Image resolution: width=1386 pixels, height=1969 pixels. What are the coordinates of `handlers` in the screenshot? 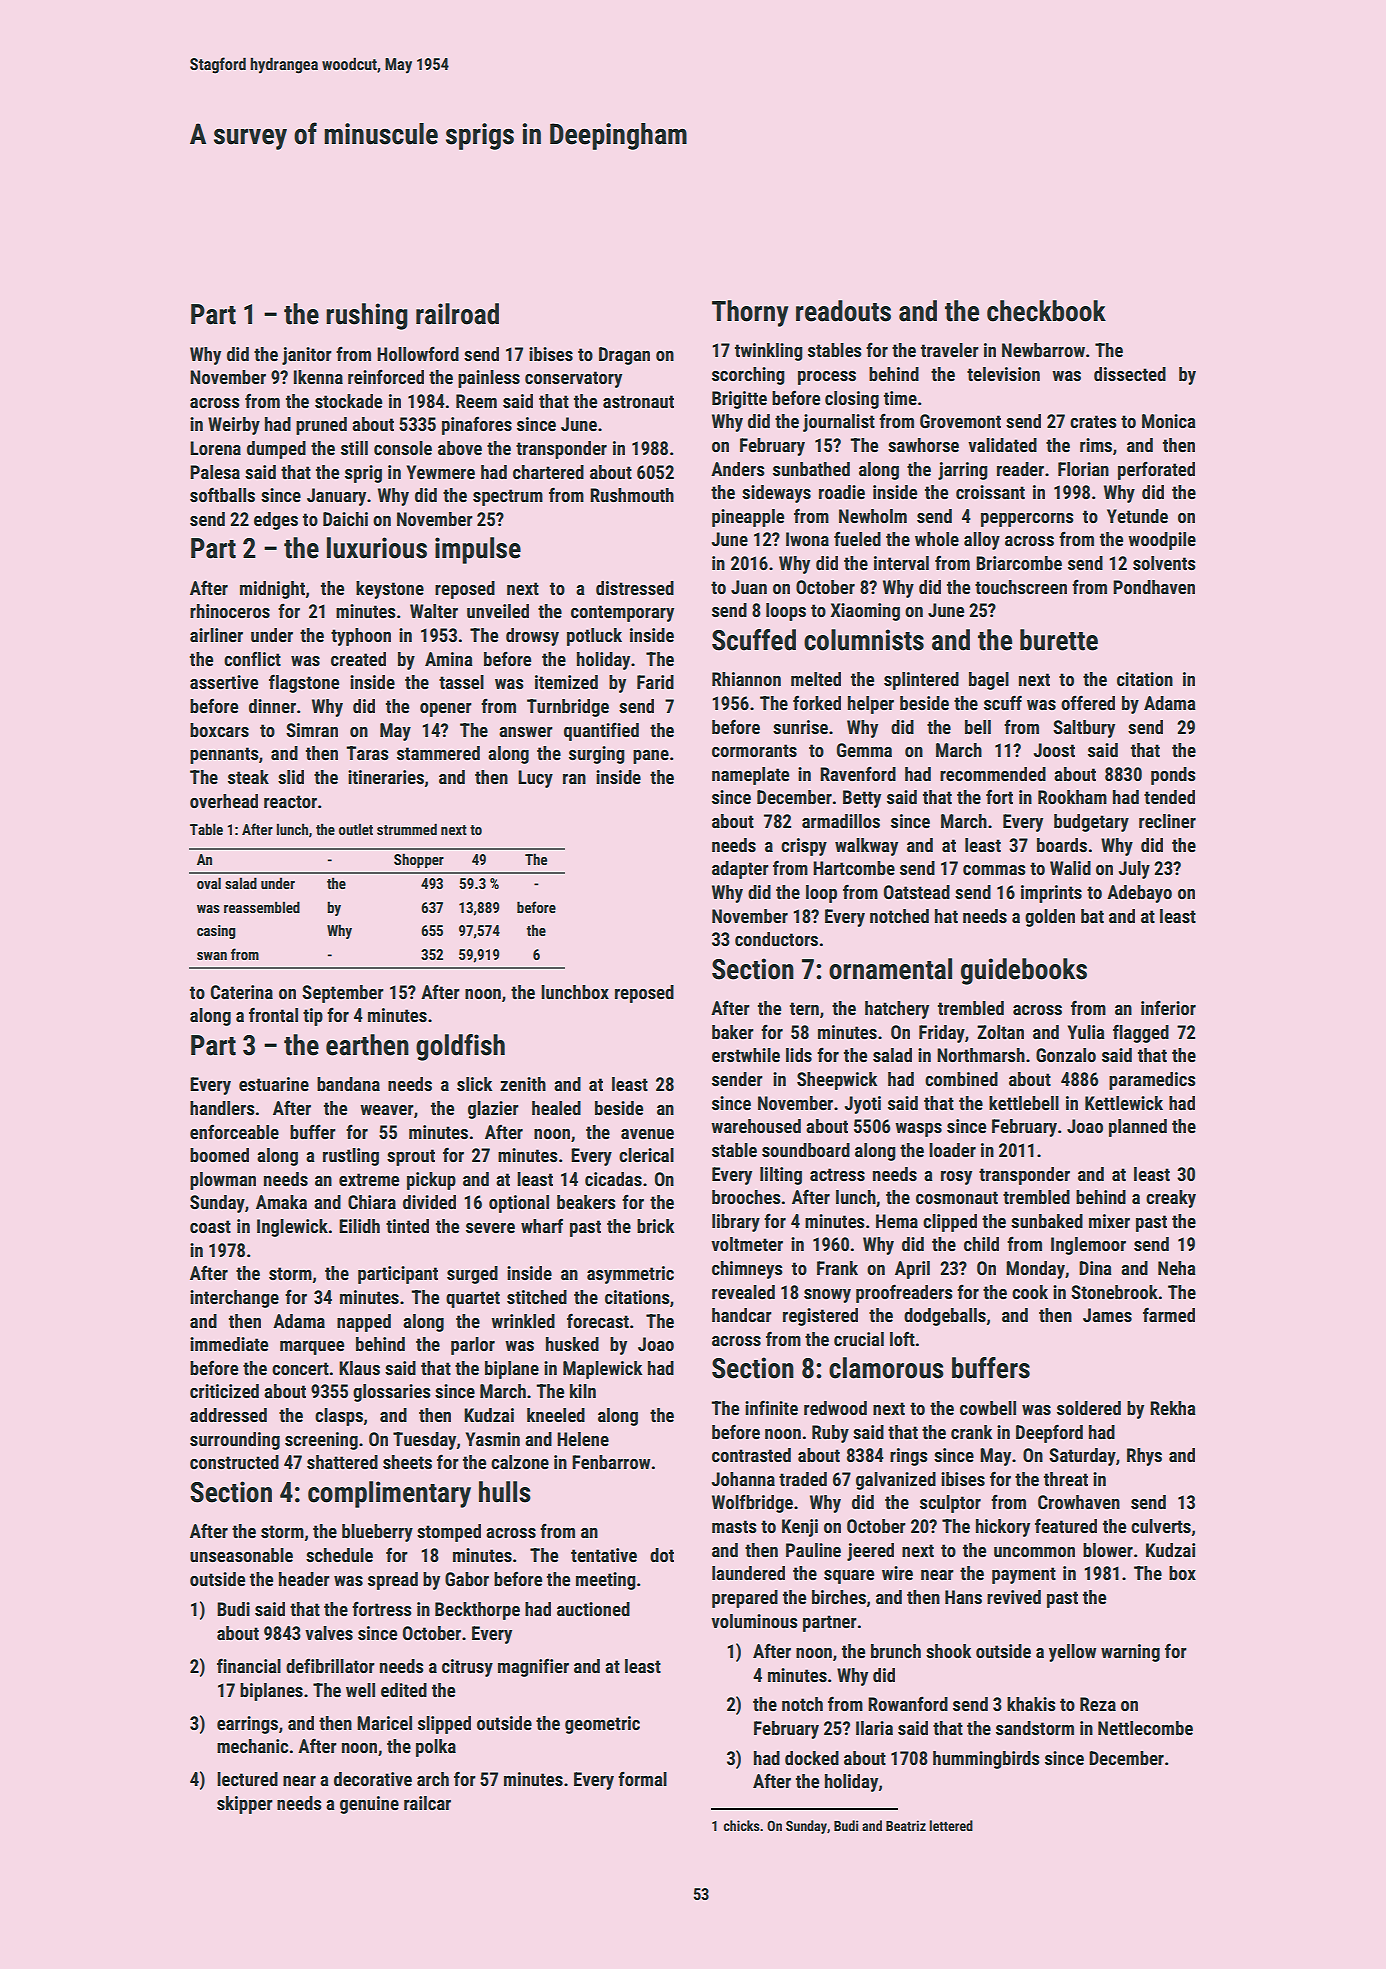 It's located at (222, 1108).
